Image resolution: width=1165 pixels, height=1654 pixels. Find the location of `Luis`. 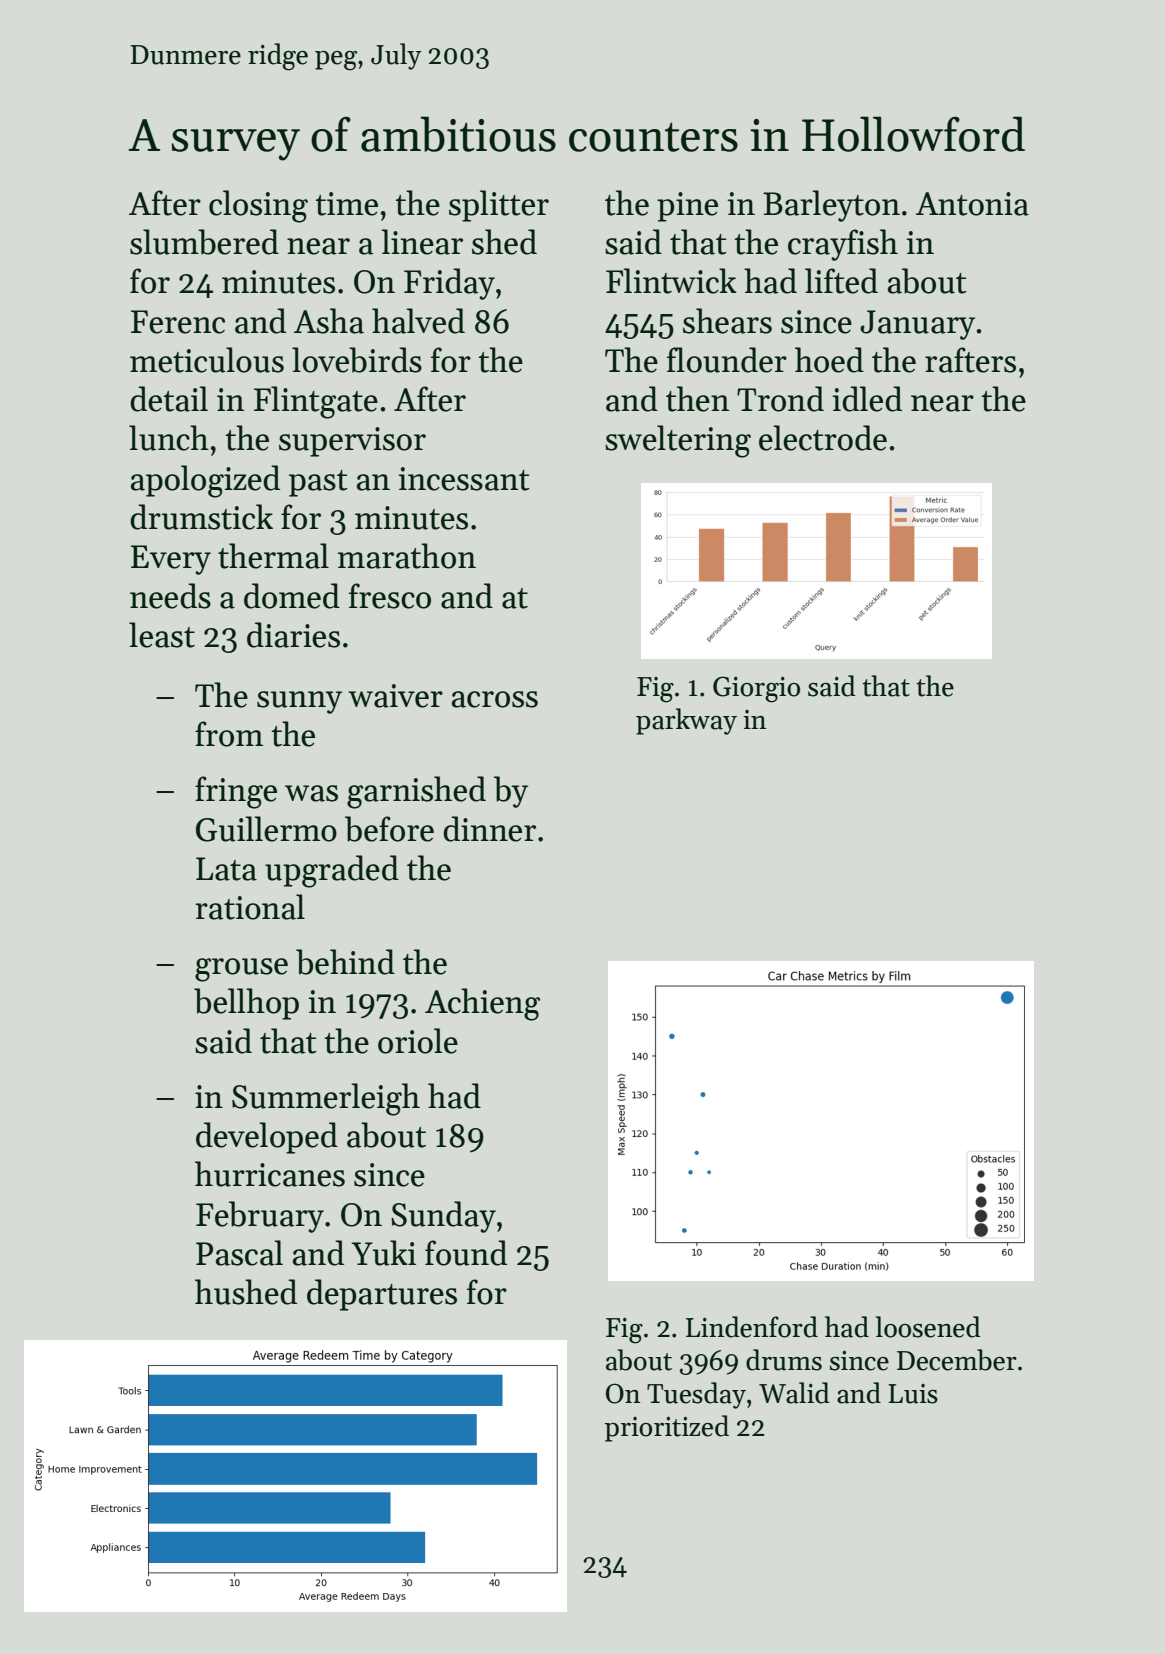

Luis is located at coordinates (913, 1394).
